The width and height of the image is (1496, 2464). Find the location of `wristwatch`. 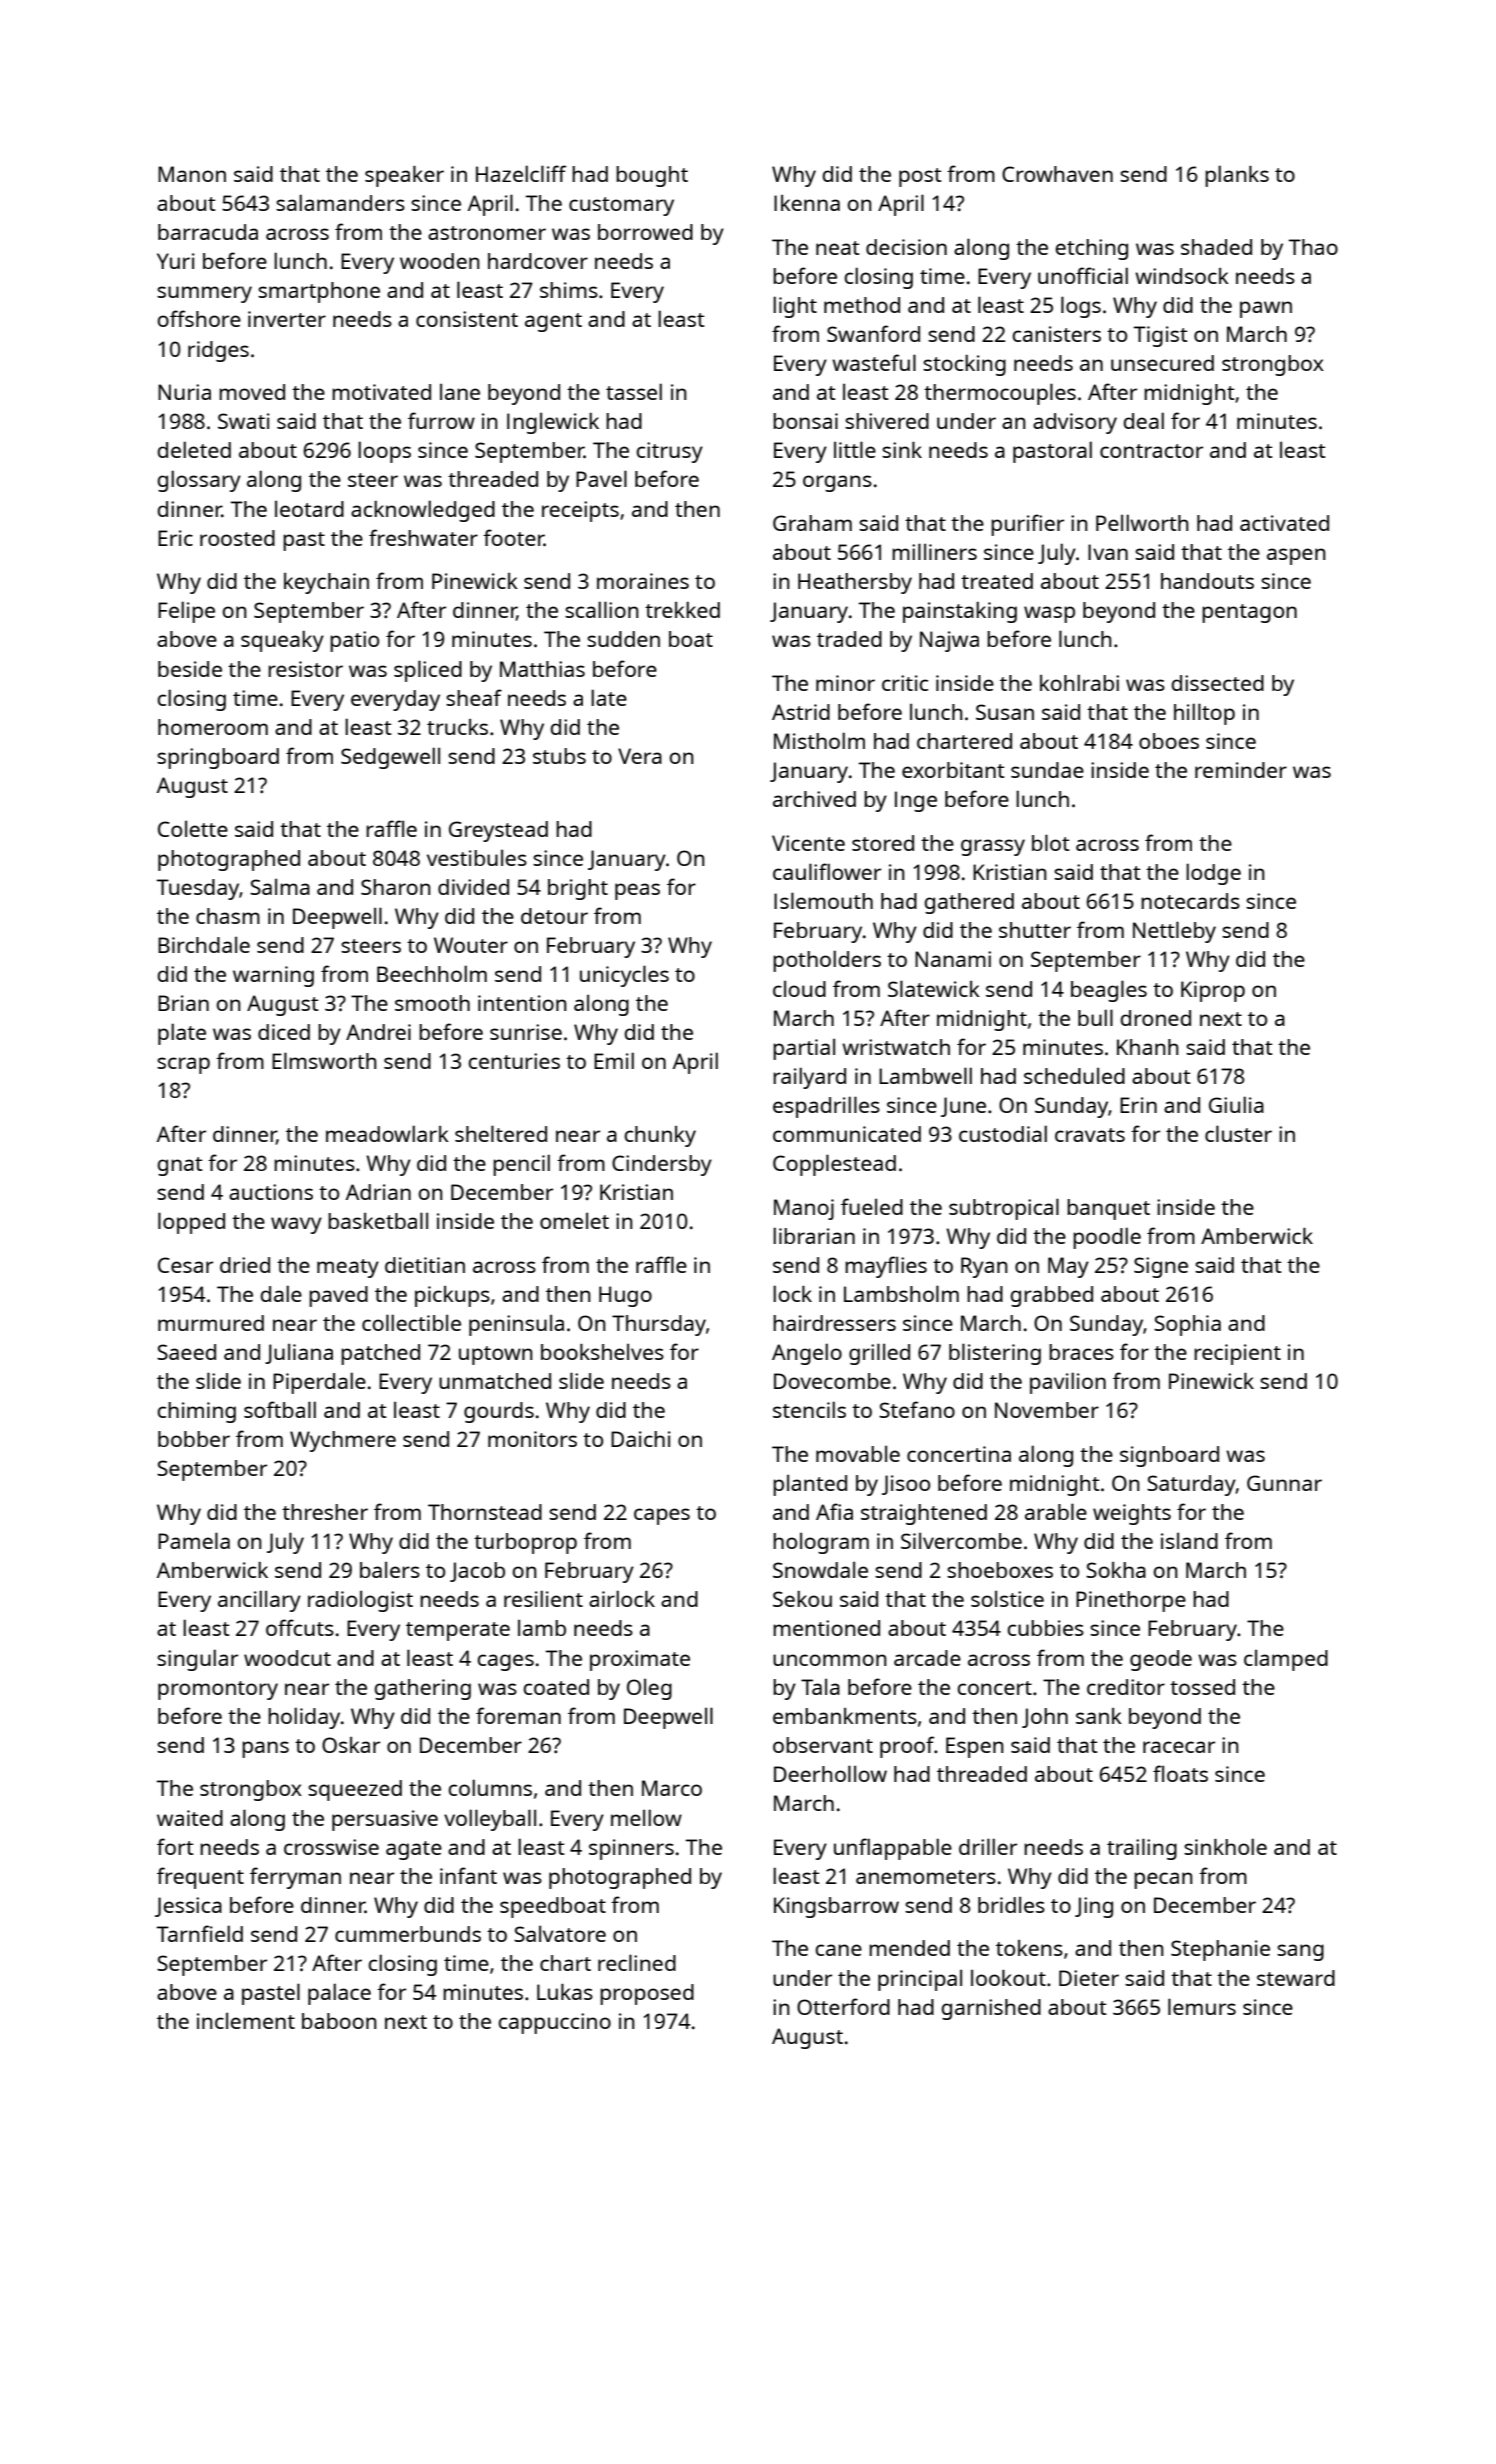

wristwatch is located at coordinates (896, 1047).
